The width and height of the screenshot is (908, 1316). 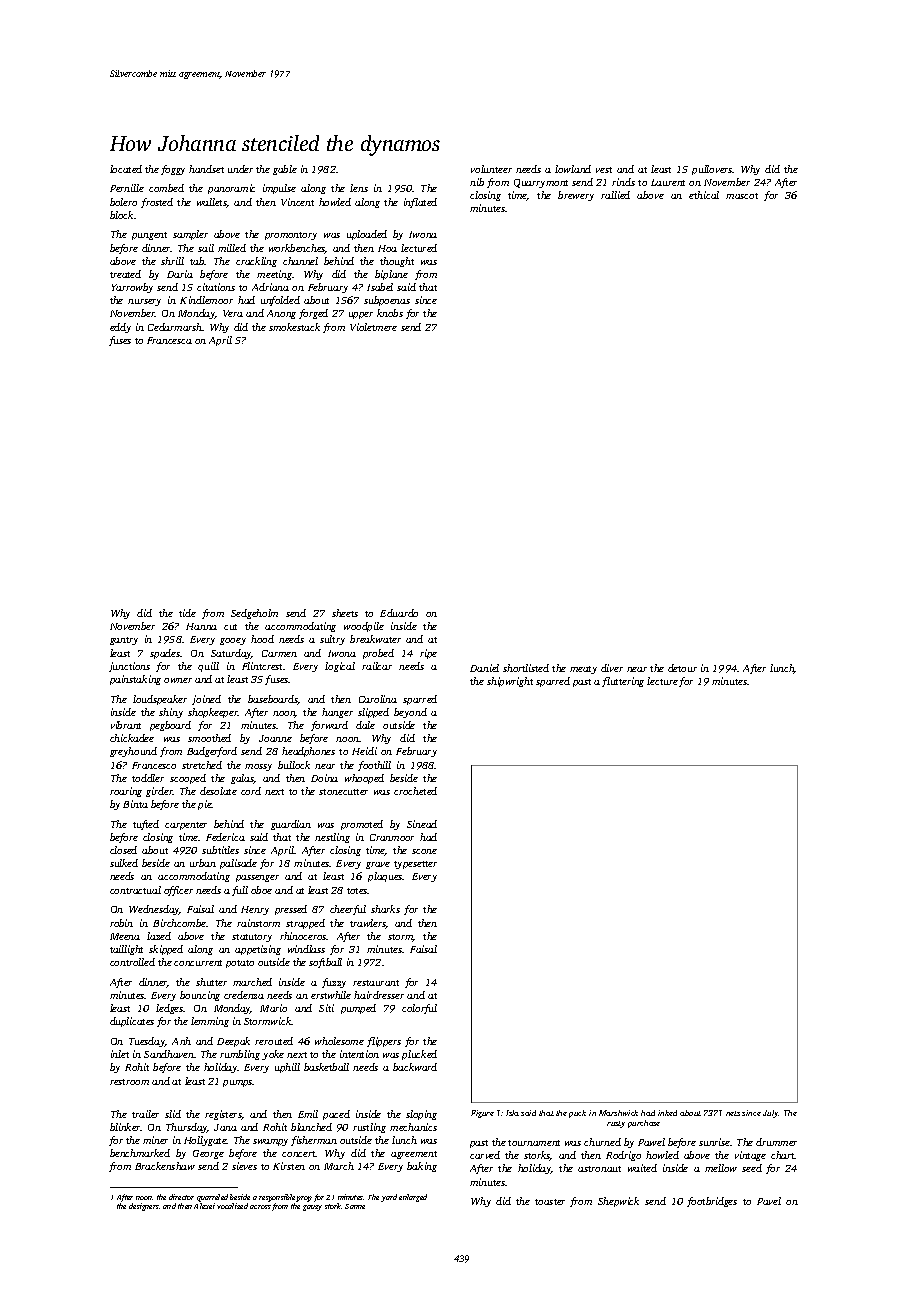 What do you see at coordinates (124, 641) in the screenshot?
I see `gantry` at bounding box center [124, 641].
